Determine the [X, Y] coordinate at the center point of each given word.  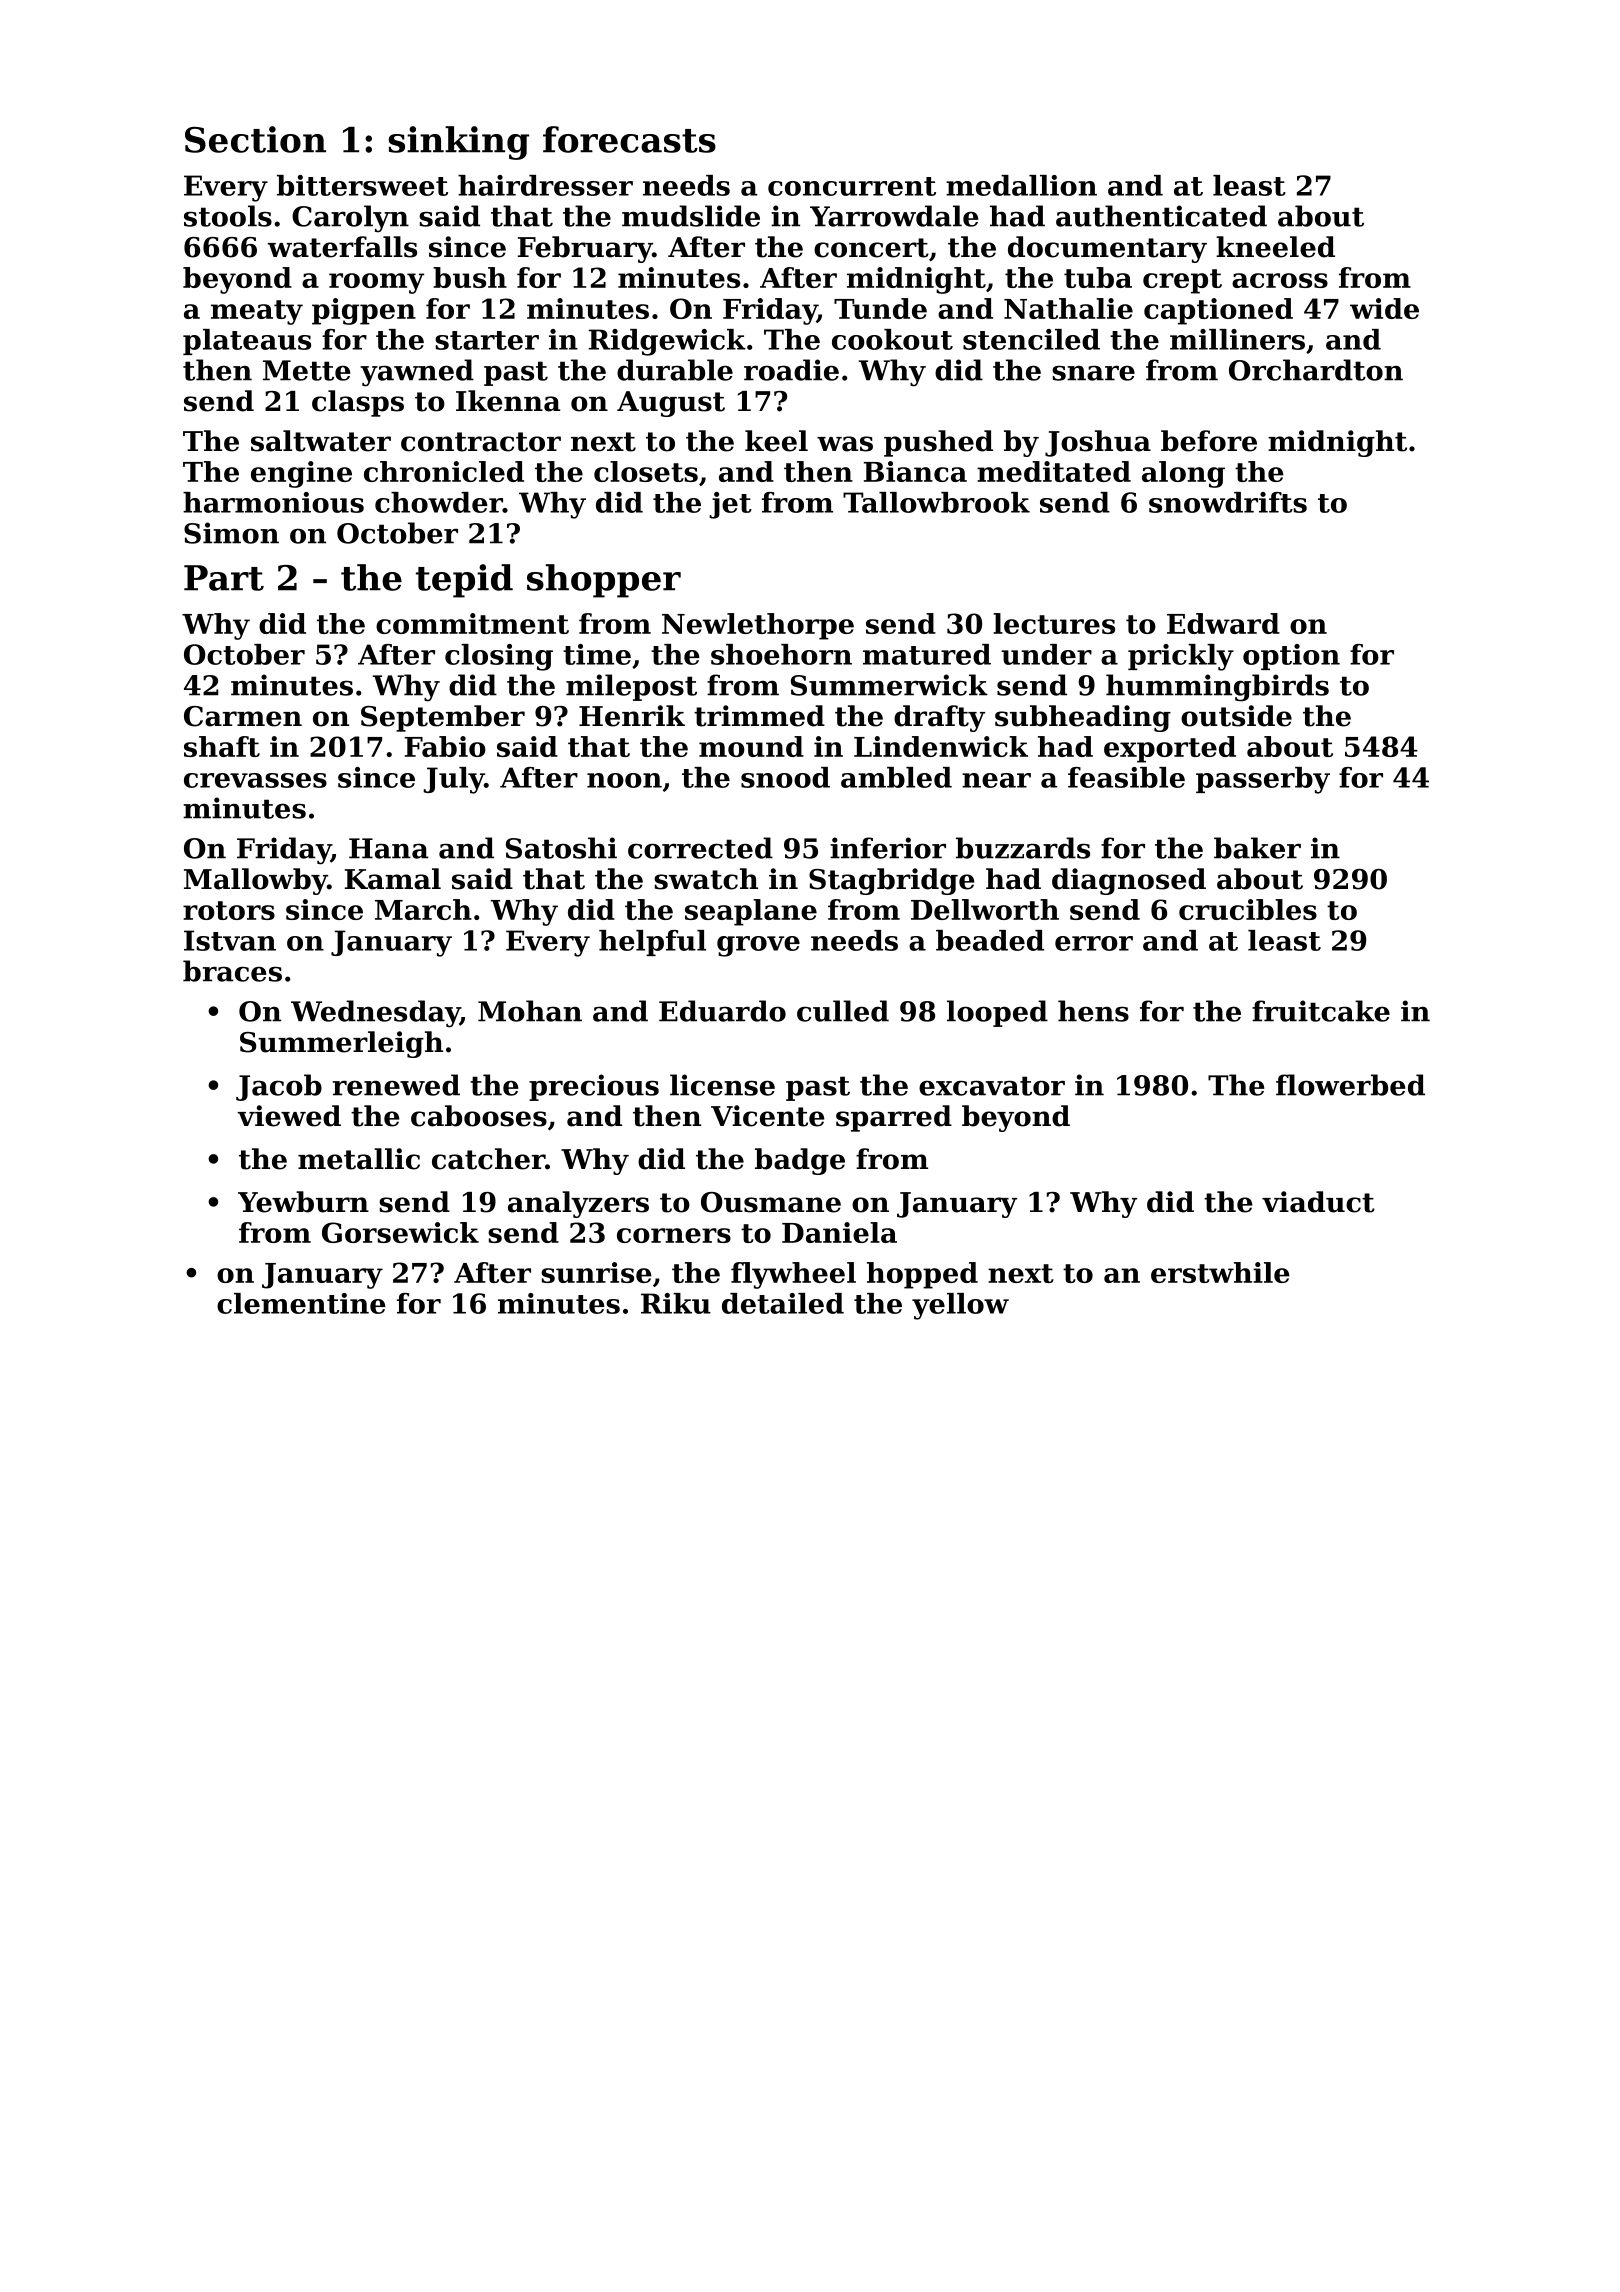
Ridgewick [667, 342]
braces [232, 971]
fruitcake [1321, 1011]
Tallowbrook [936, 502]
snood [785, 777]
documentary [1107, 249]
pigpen [364, 311]
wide [1384, 308]
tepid [464, 581]
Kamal [393, 879]
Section [255, 139]
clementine [301, 1303]
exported [1170, 749]
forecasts [629, 139]
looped [997, 1013]
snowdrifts [1228, 502]
